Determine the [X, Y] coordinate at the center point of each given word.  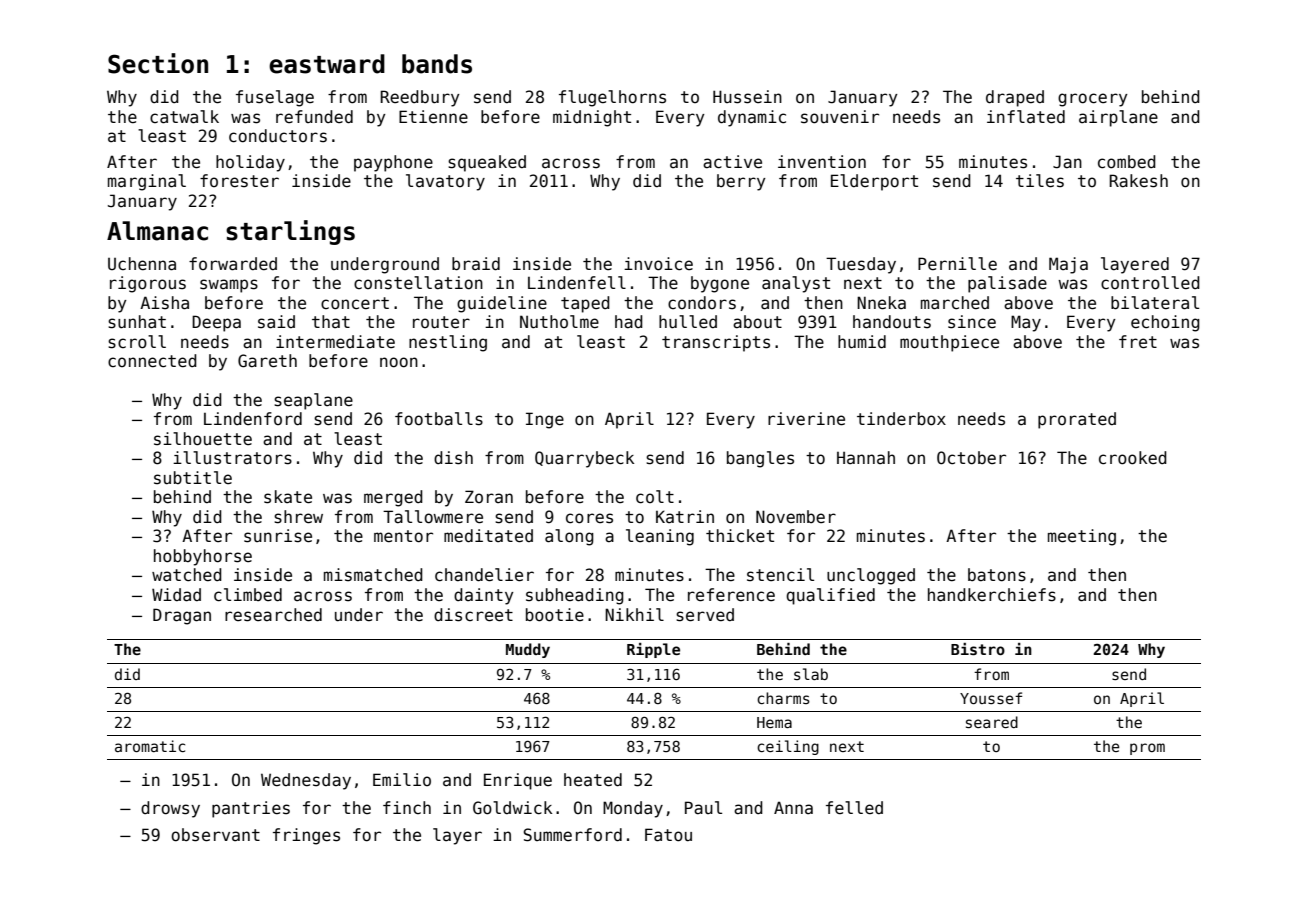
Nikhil [634, 614]
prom [1147, 749]
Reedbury [420, 98]
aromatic [150, 746]
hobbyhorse [203, 557]
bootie [555, 615]
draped [1015, 98]
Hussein [747, 97]
